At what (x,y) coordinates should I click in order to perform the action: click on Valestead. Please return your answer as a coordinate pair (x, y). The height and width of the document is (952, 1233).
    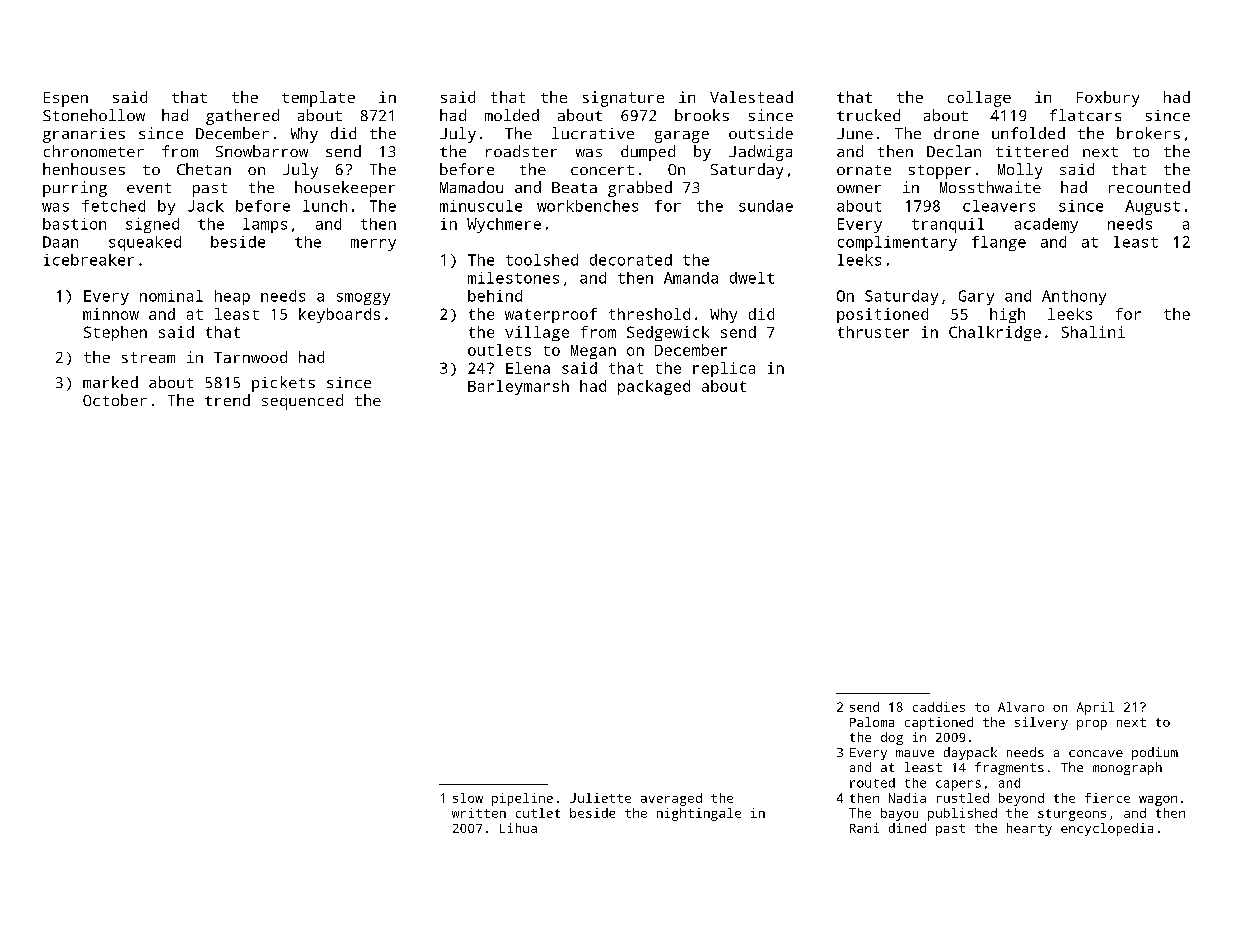
    Looking at the image, I should click on (751, 97).
